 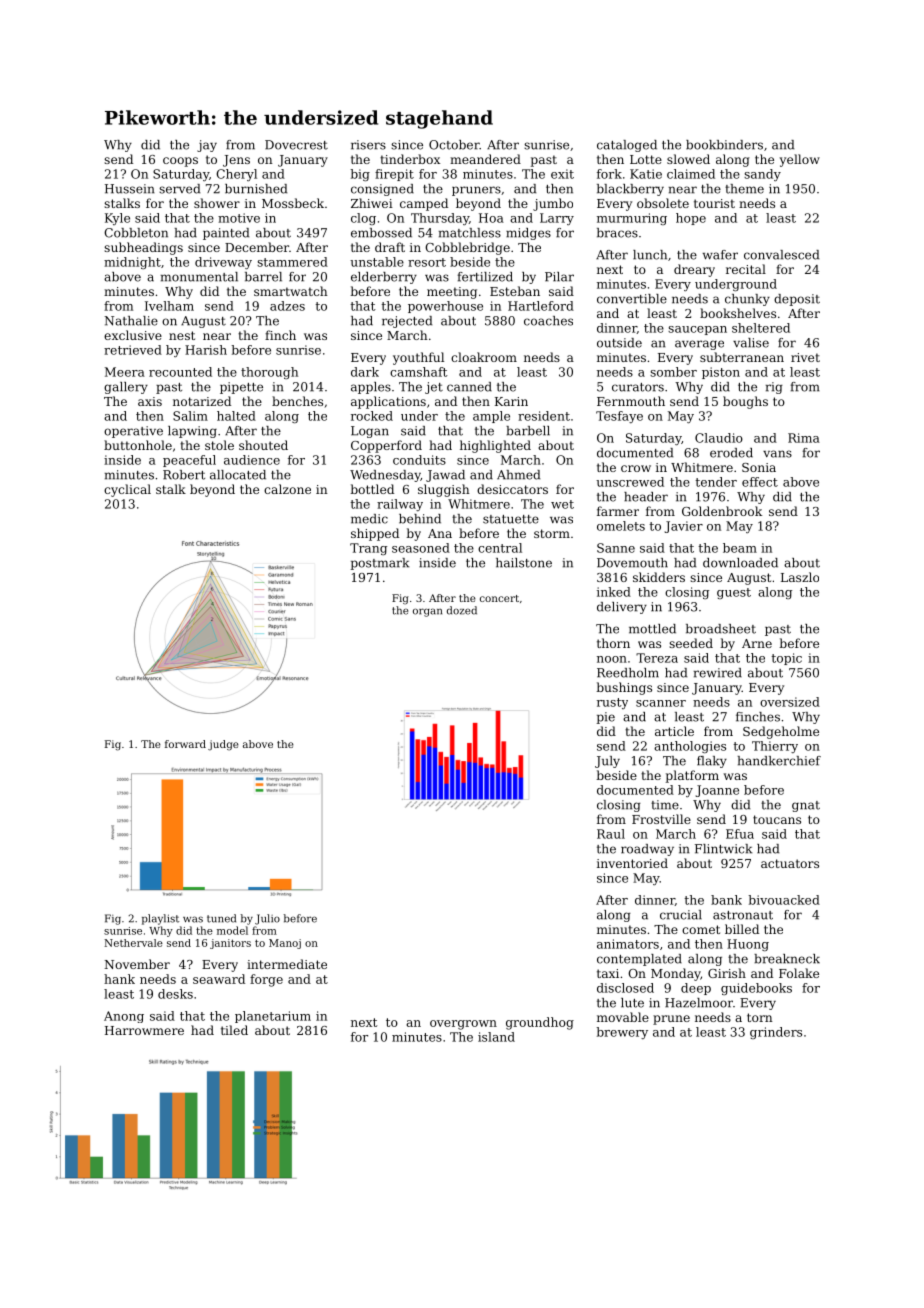 I want to click on conduits, so click(x=419, y=460).
